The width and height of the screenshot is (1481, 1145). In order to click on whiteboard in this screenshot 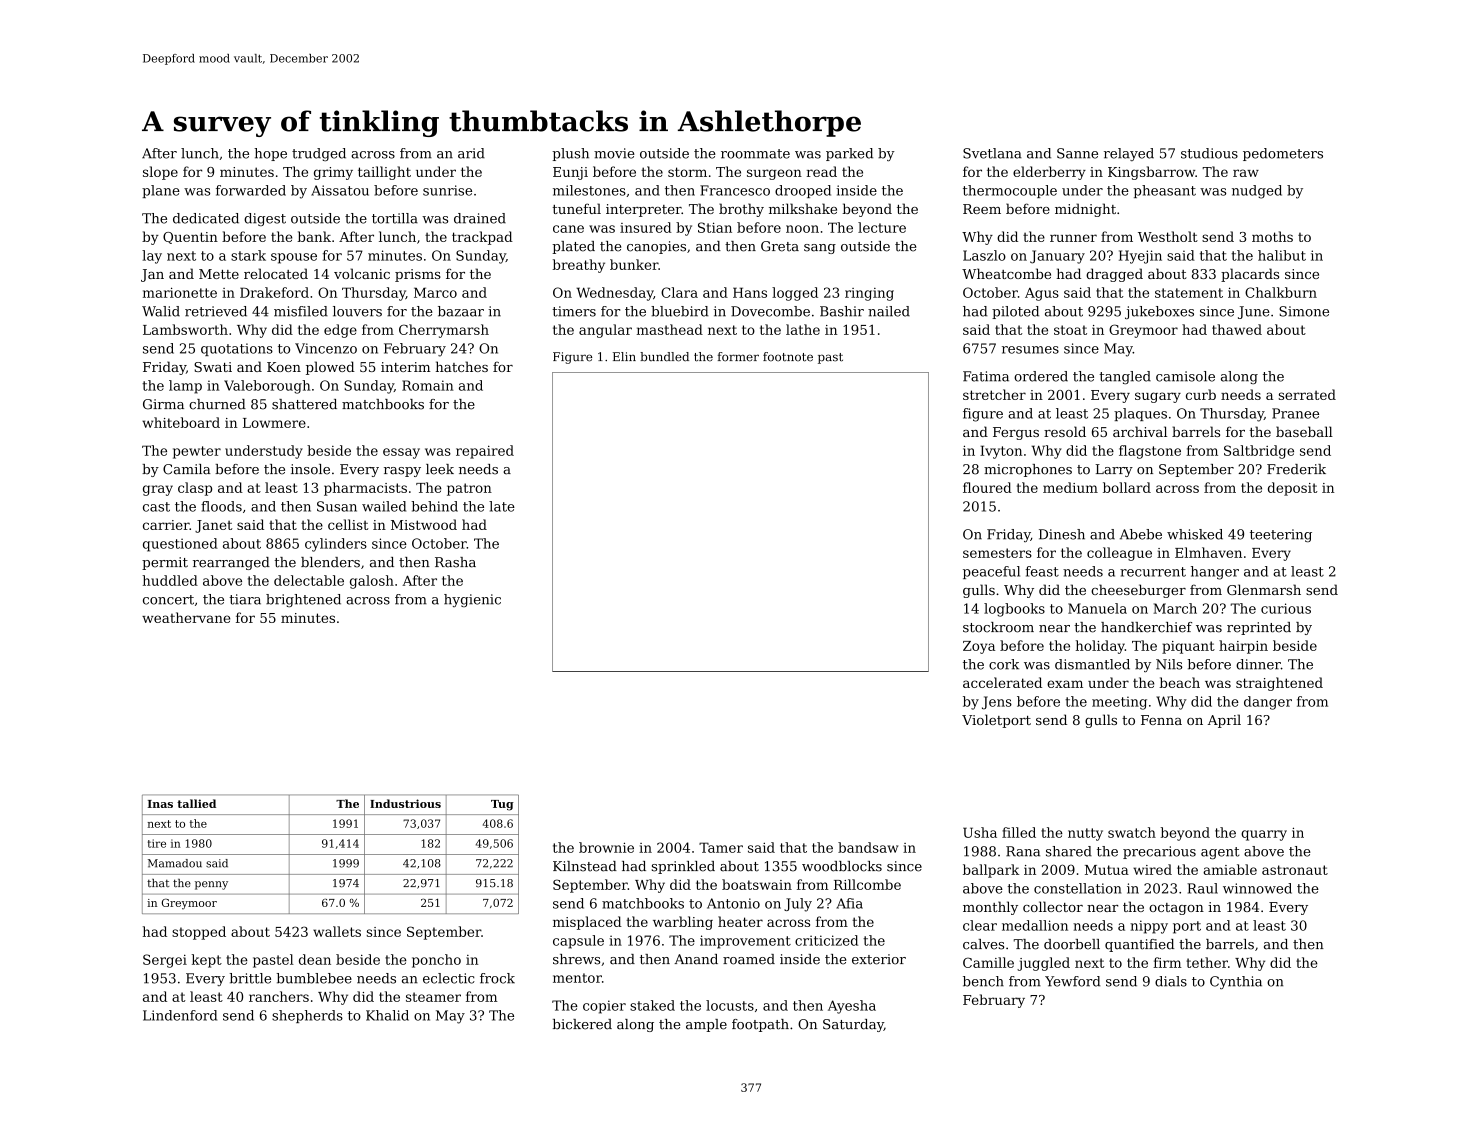, I will do `click(181, 422)`.
